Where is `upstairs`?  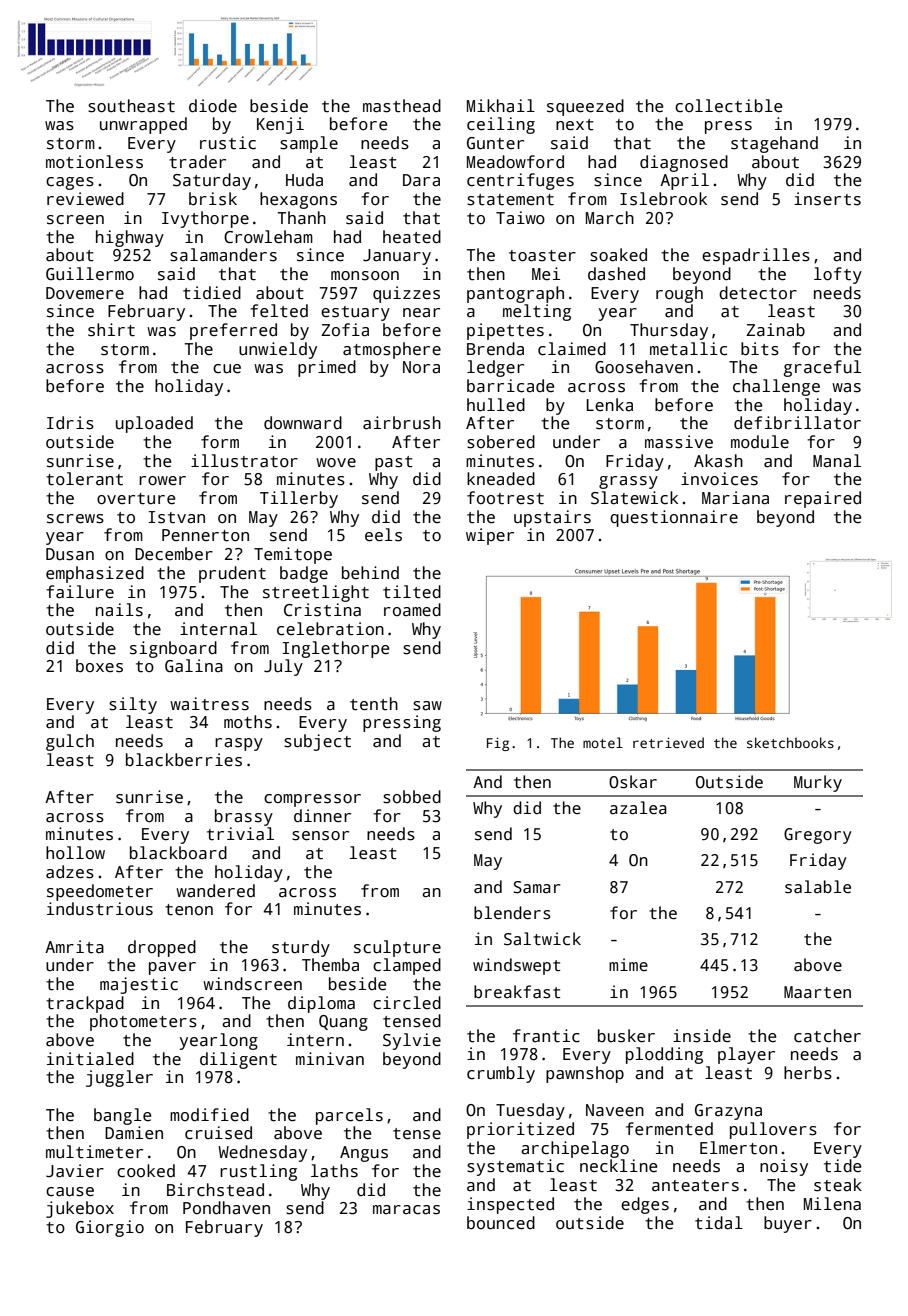
upstairs is located at coordinates (552, 518).
